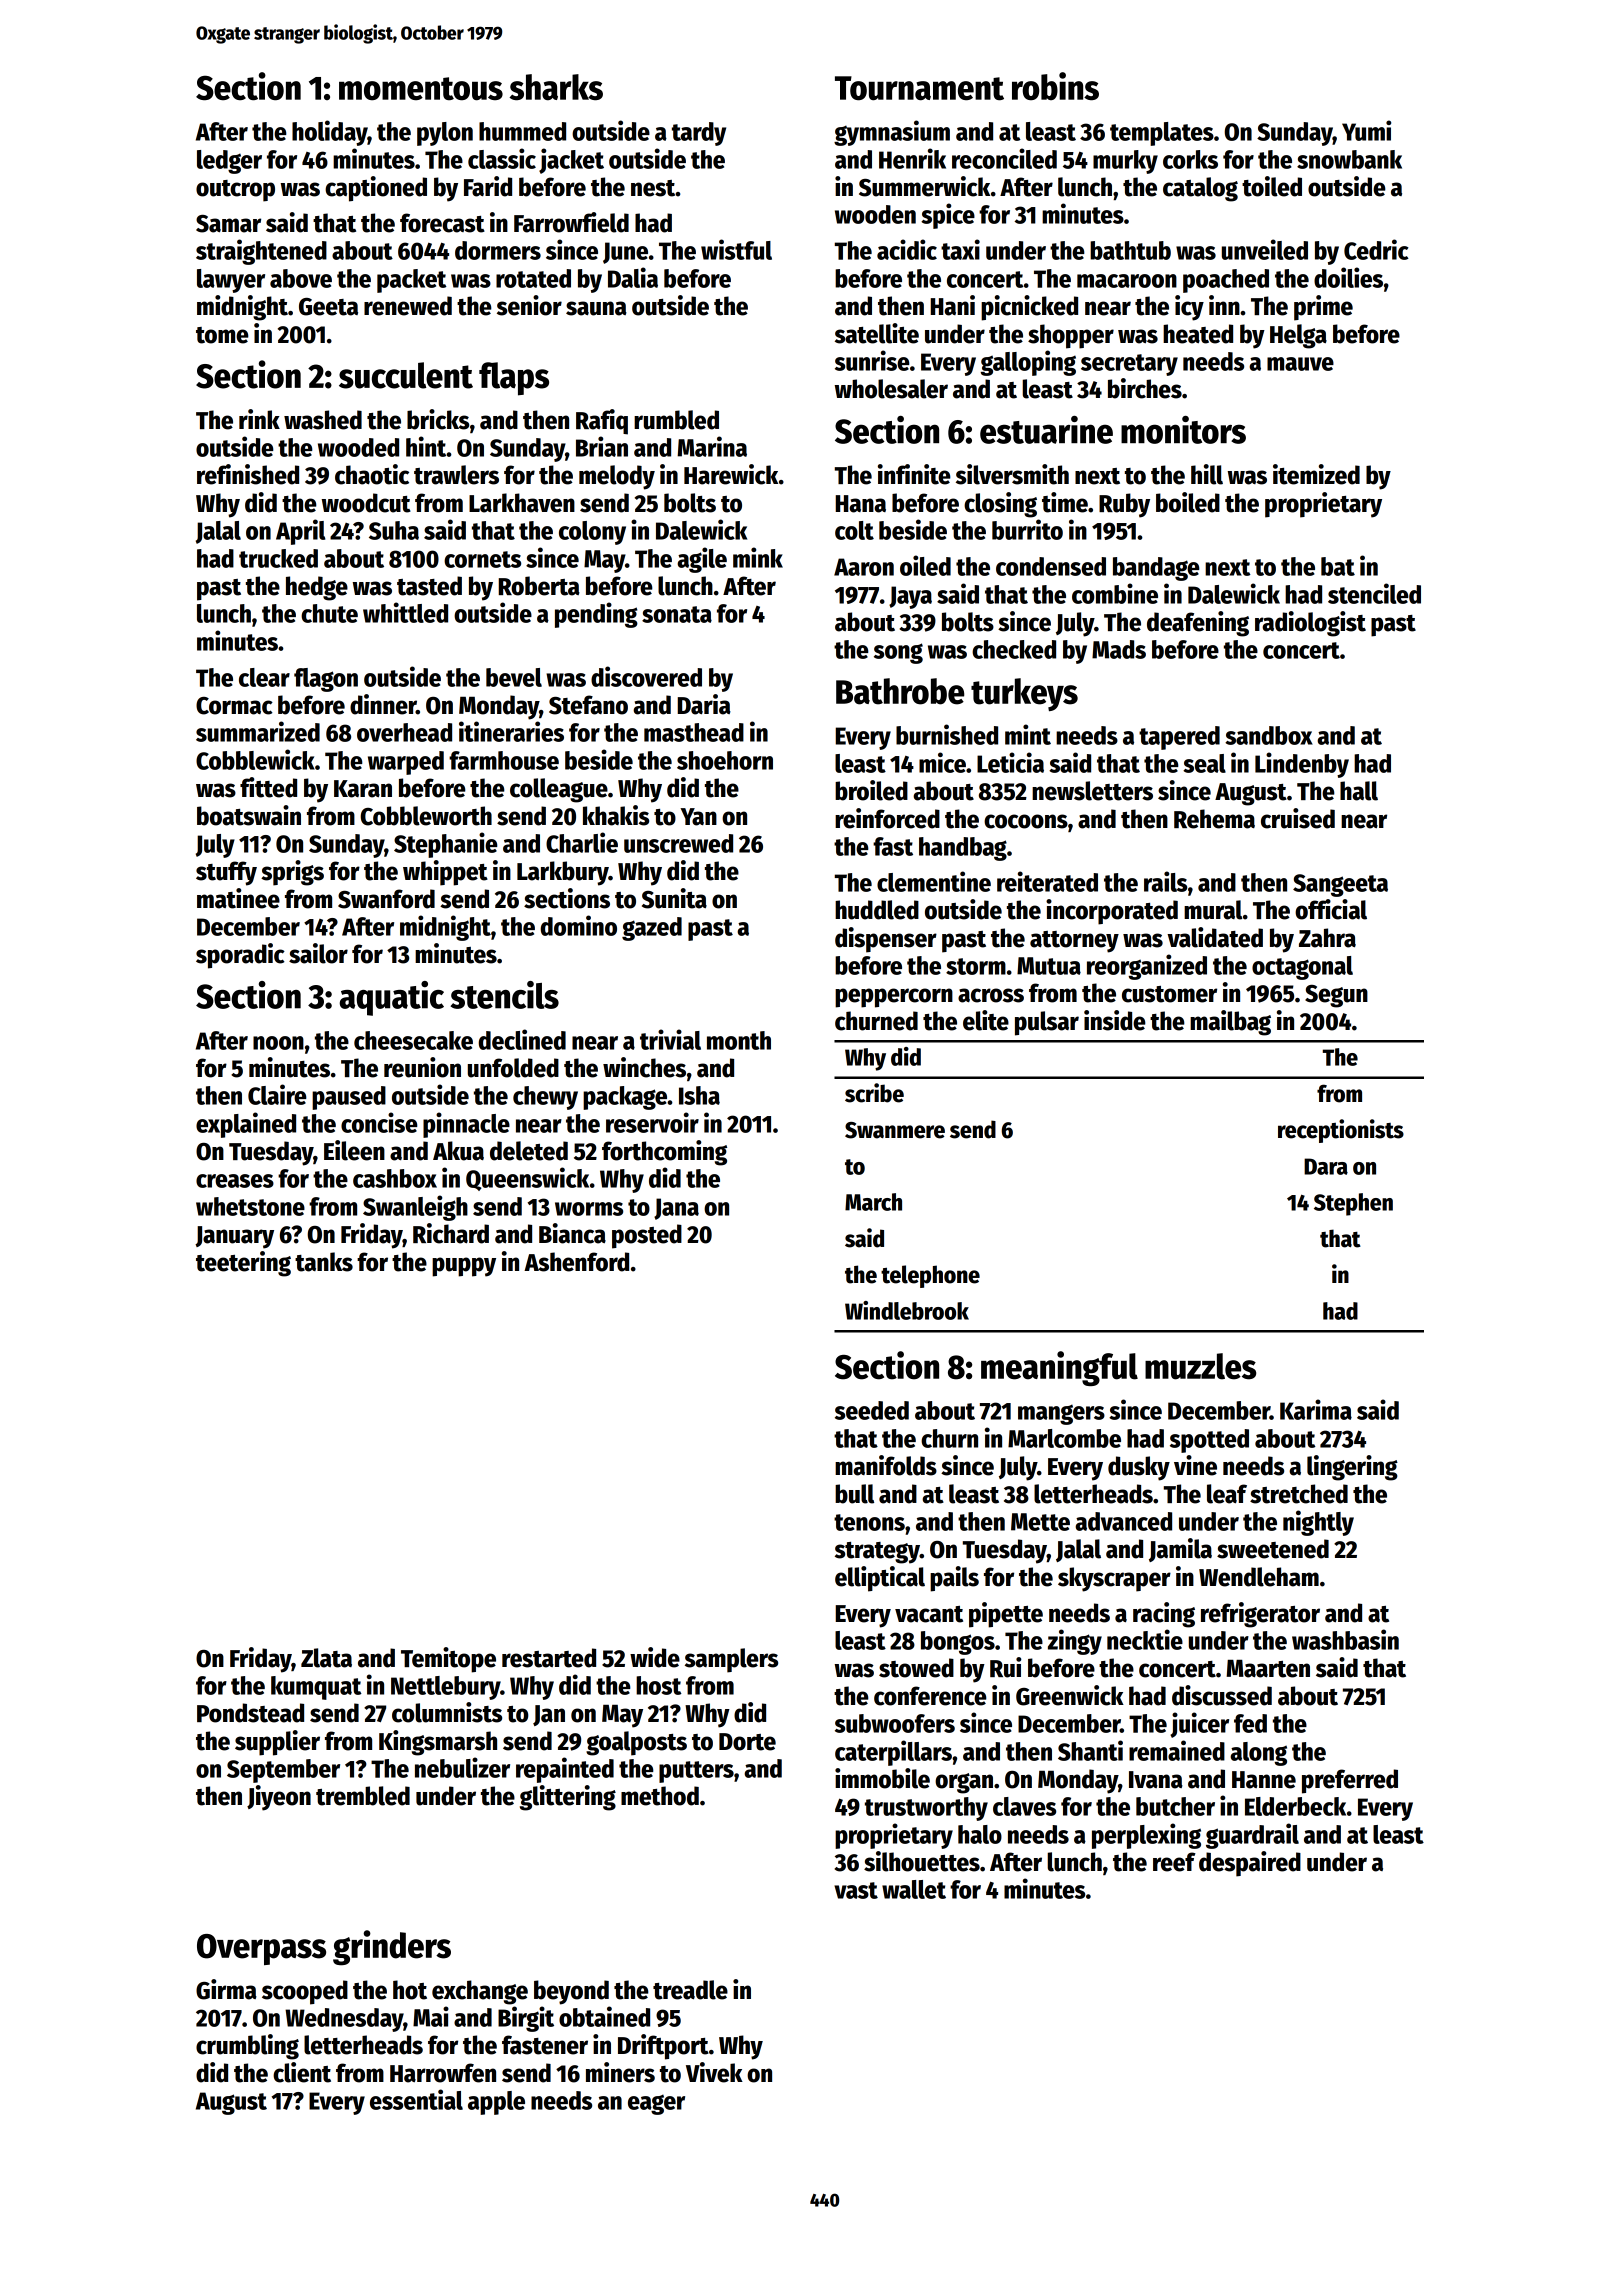 This screenshot has height=2292, width=1620. I want to click on tanks, so click(324, 1262).
